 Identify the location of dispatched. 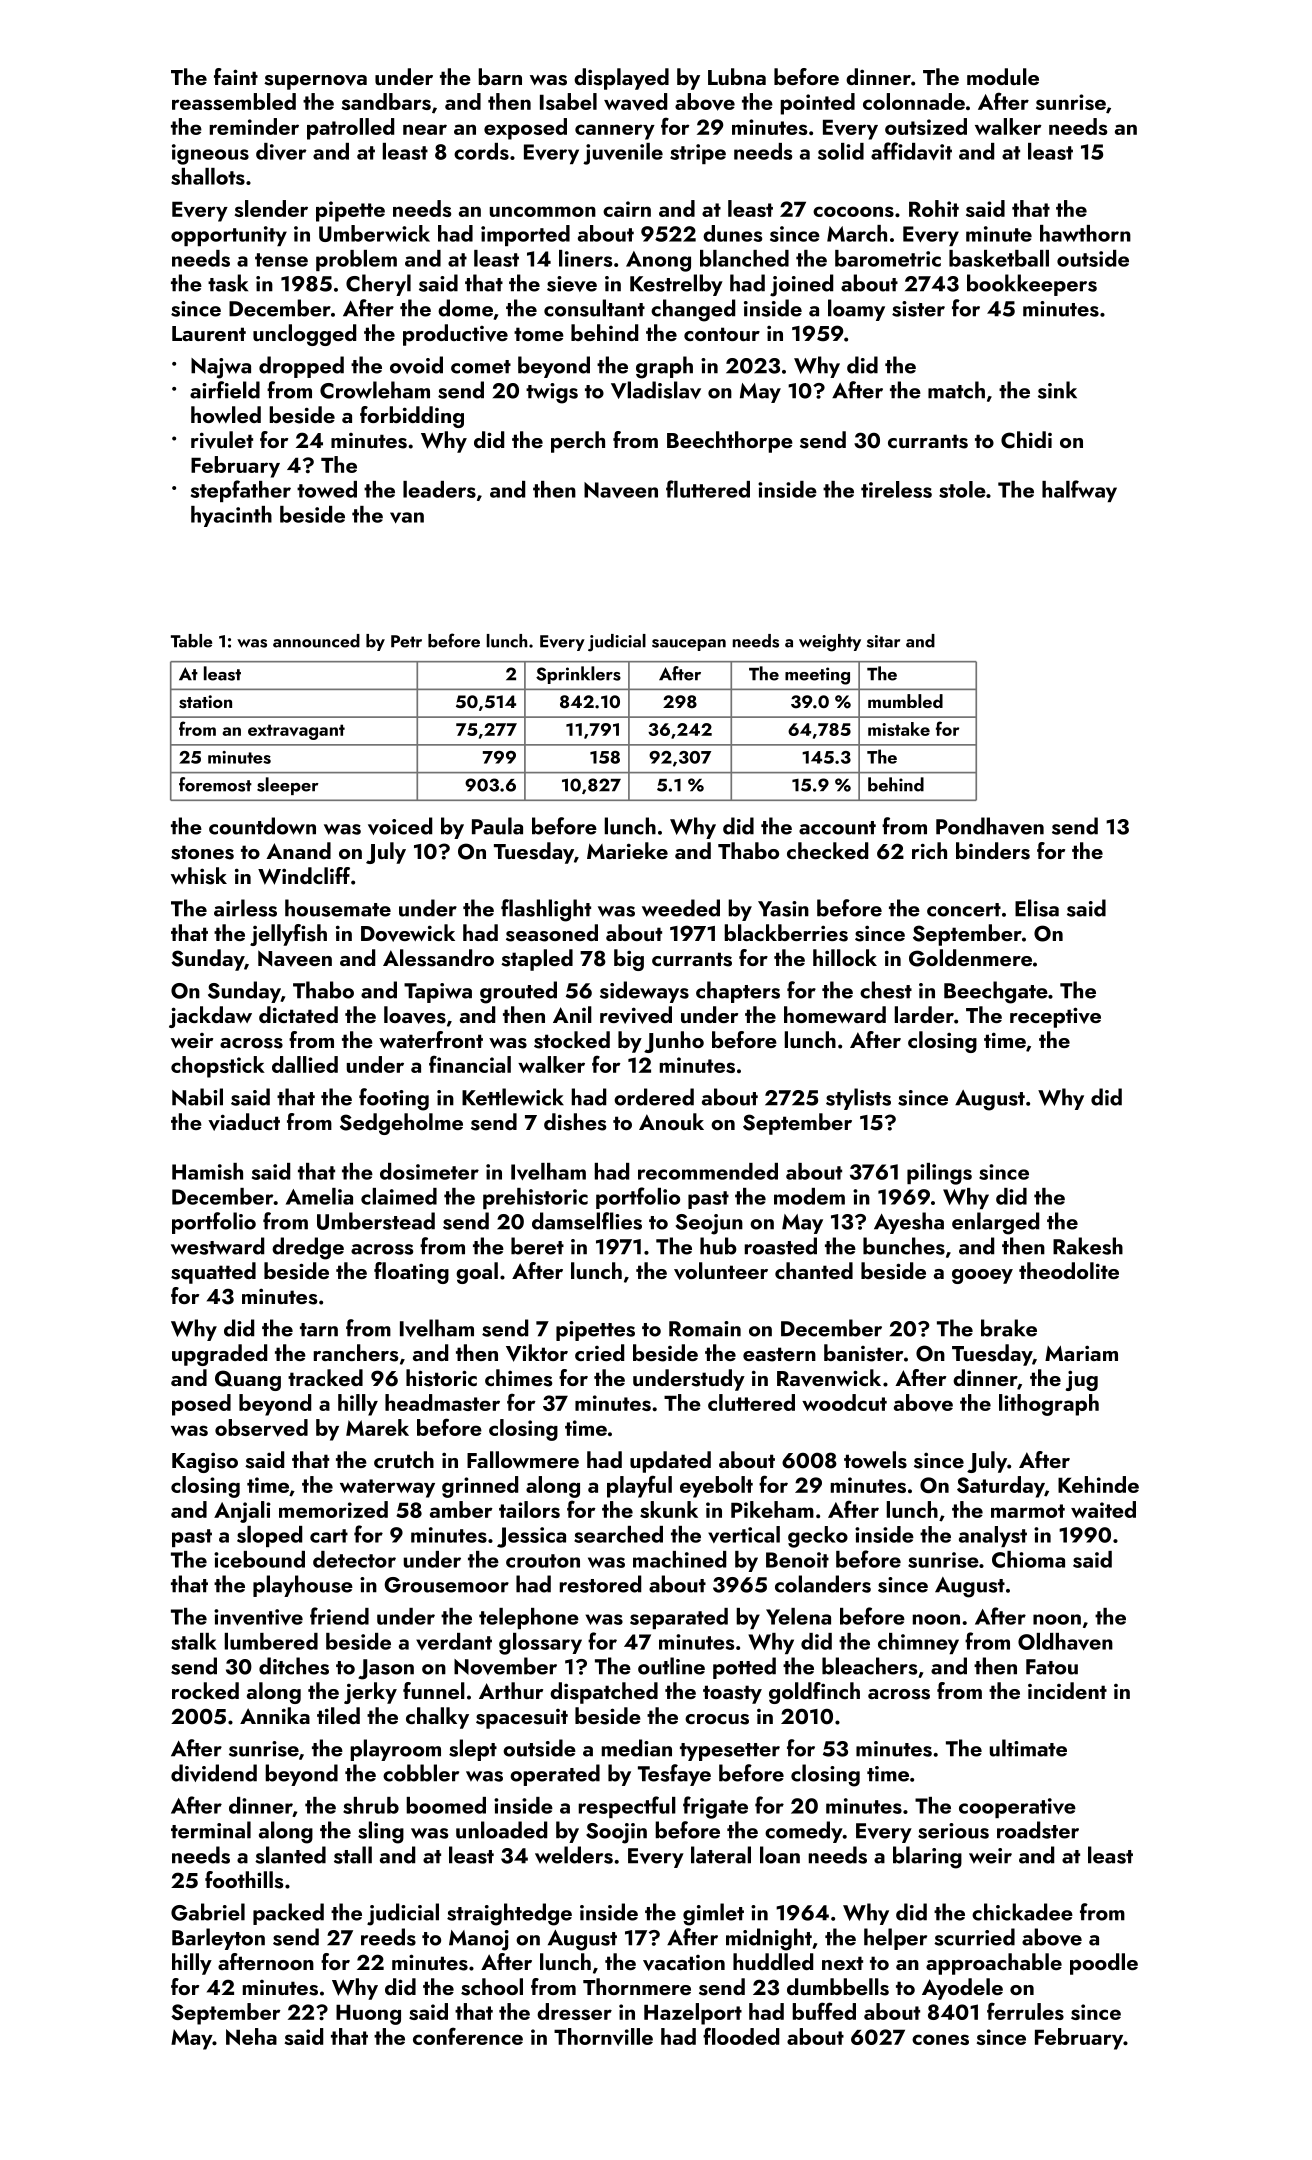
(604, 1693).
